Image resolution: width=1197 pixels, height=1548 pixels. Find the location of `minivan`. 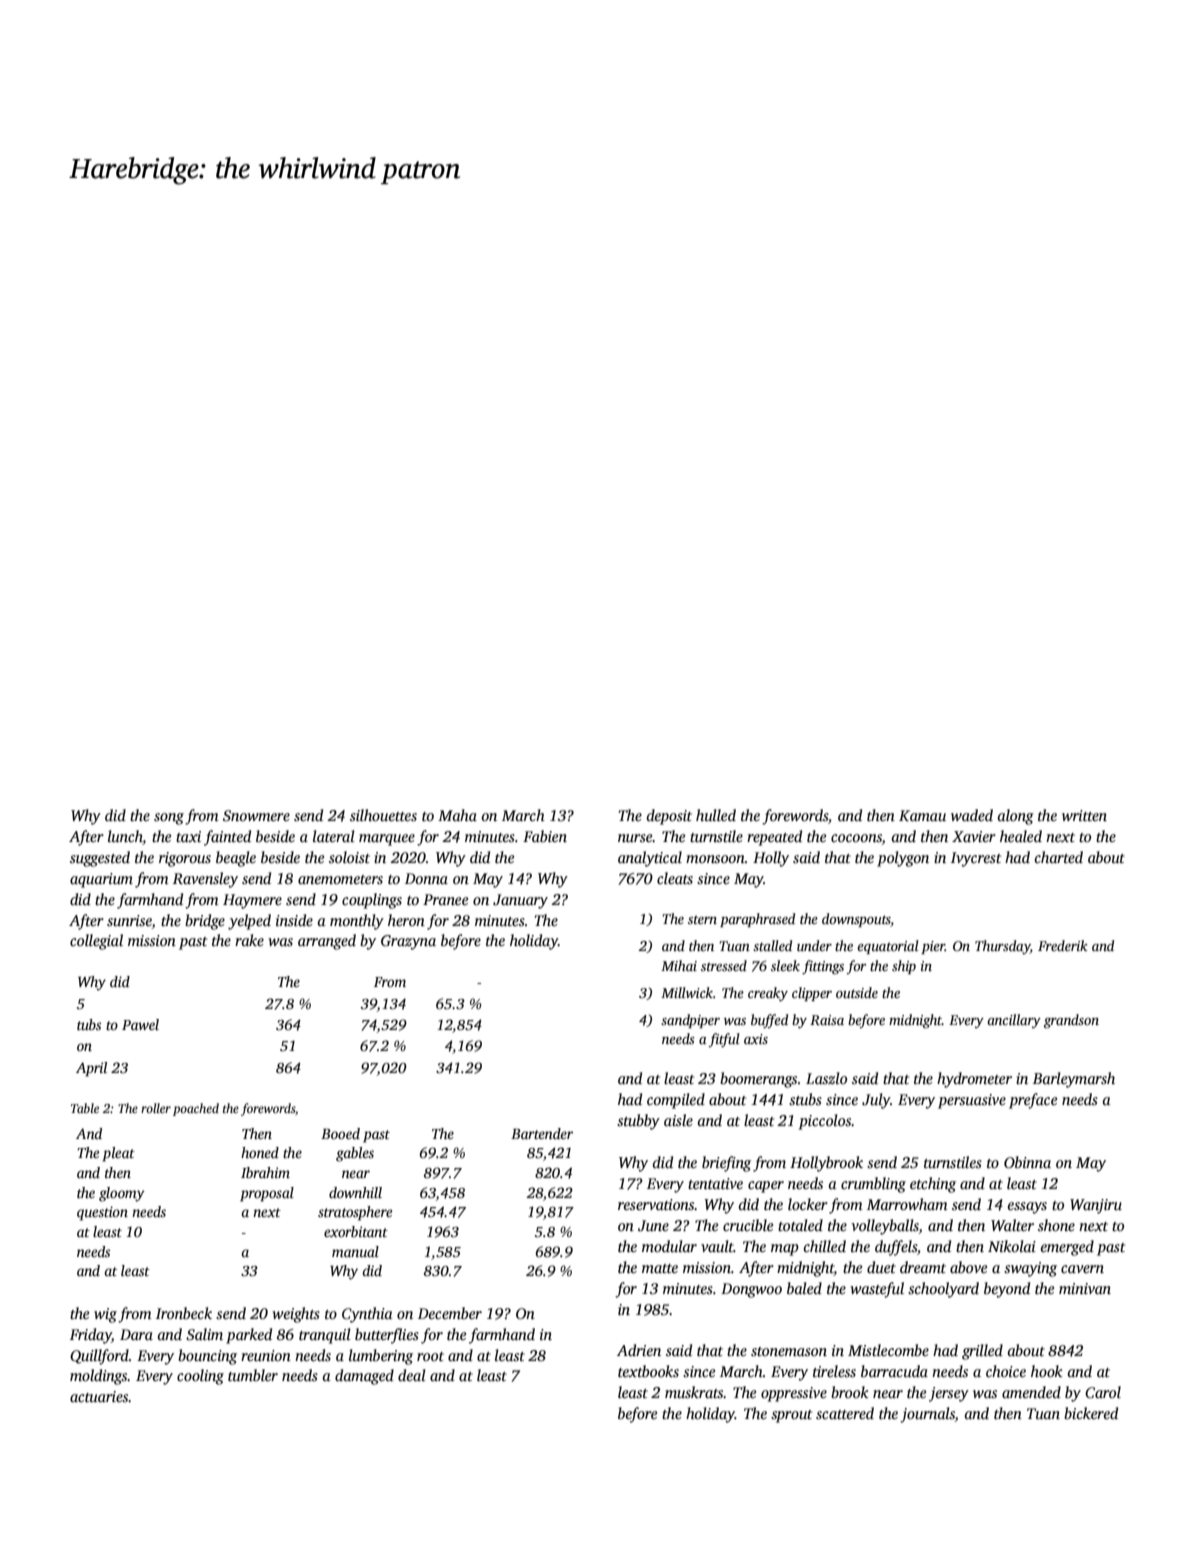

minivan is located at coordinates (1085, 1288).
